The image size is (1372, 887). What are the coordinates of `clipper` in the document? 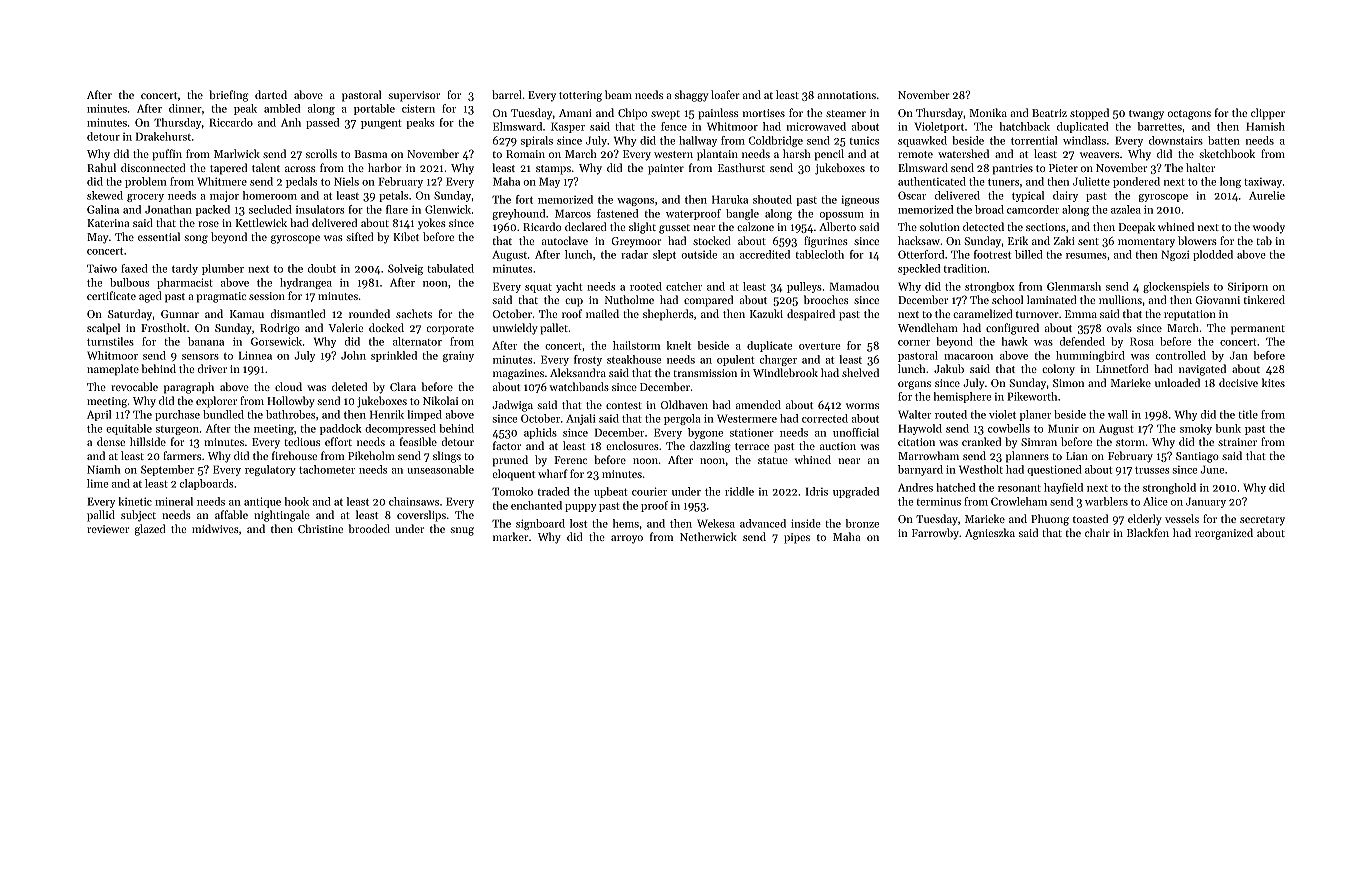 It's located at (1268, 114).
